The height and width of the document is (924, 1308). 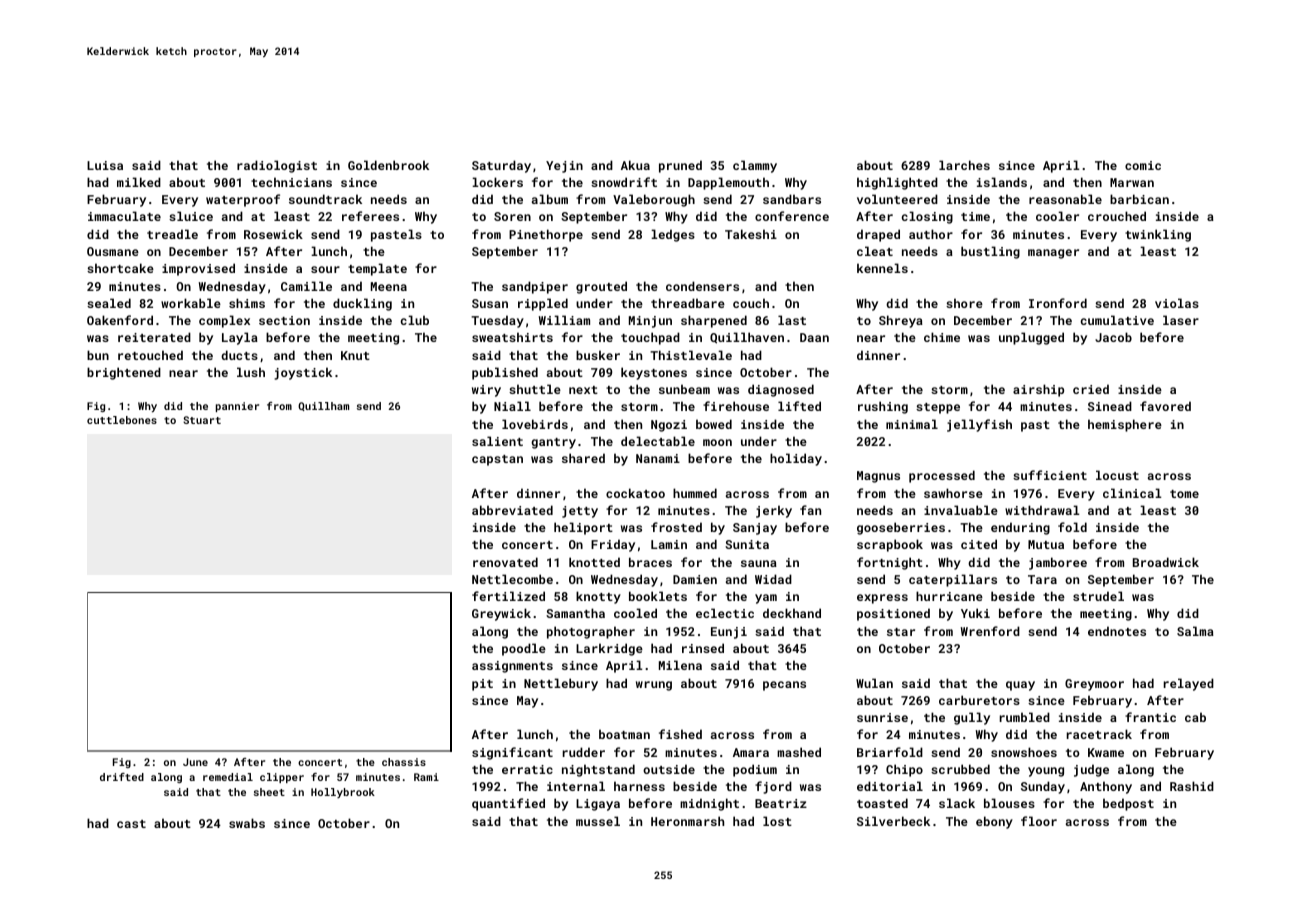 What do you see at coordinates (139, 182) in the document?
I see `milked` at bounding box center [139, 182].
